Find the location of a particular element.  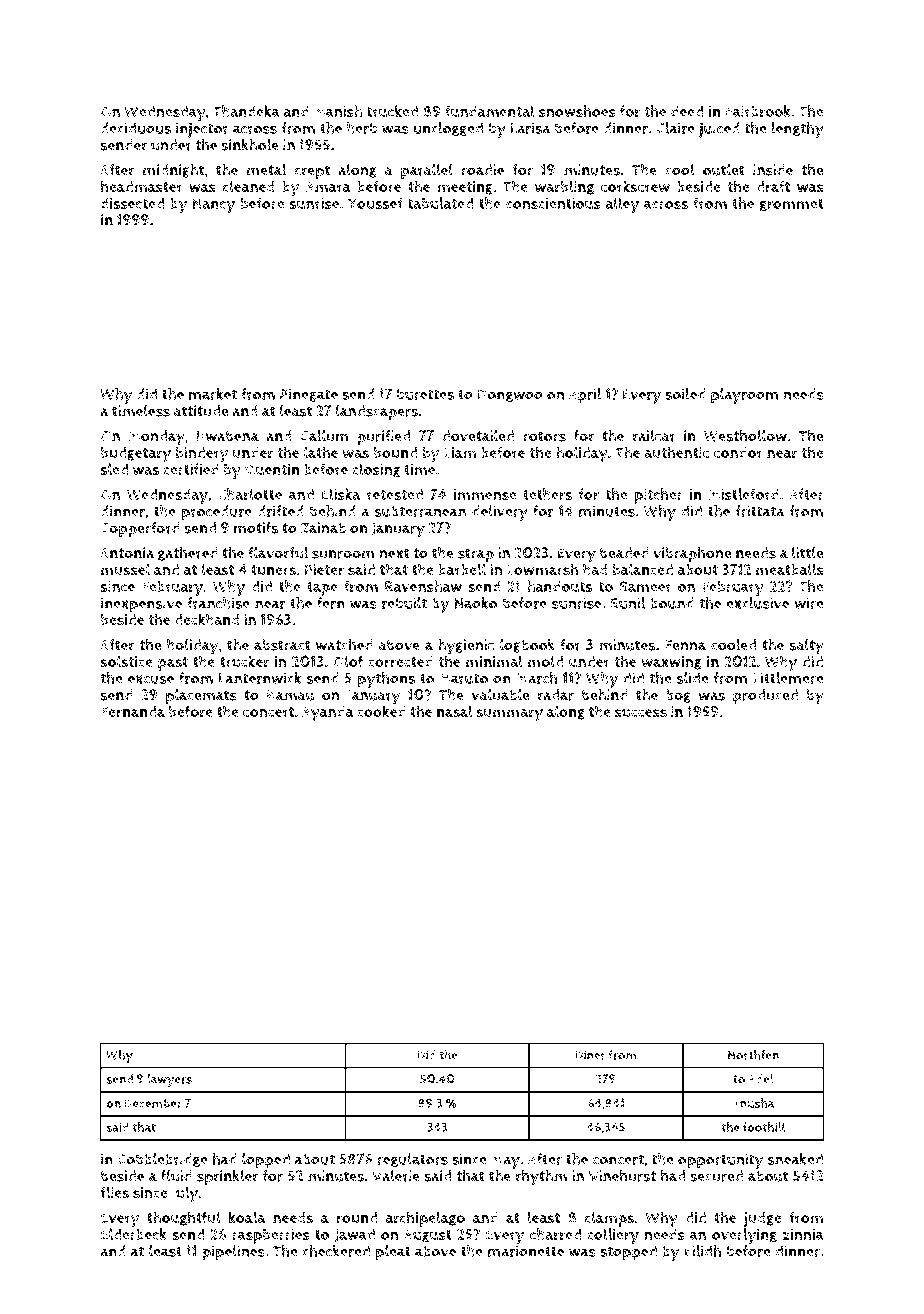

conscientious is located at coordinates (553, 203).
